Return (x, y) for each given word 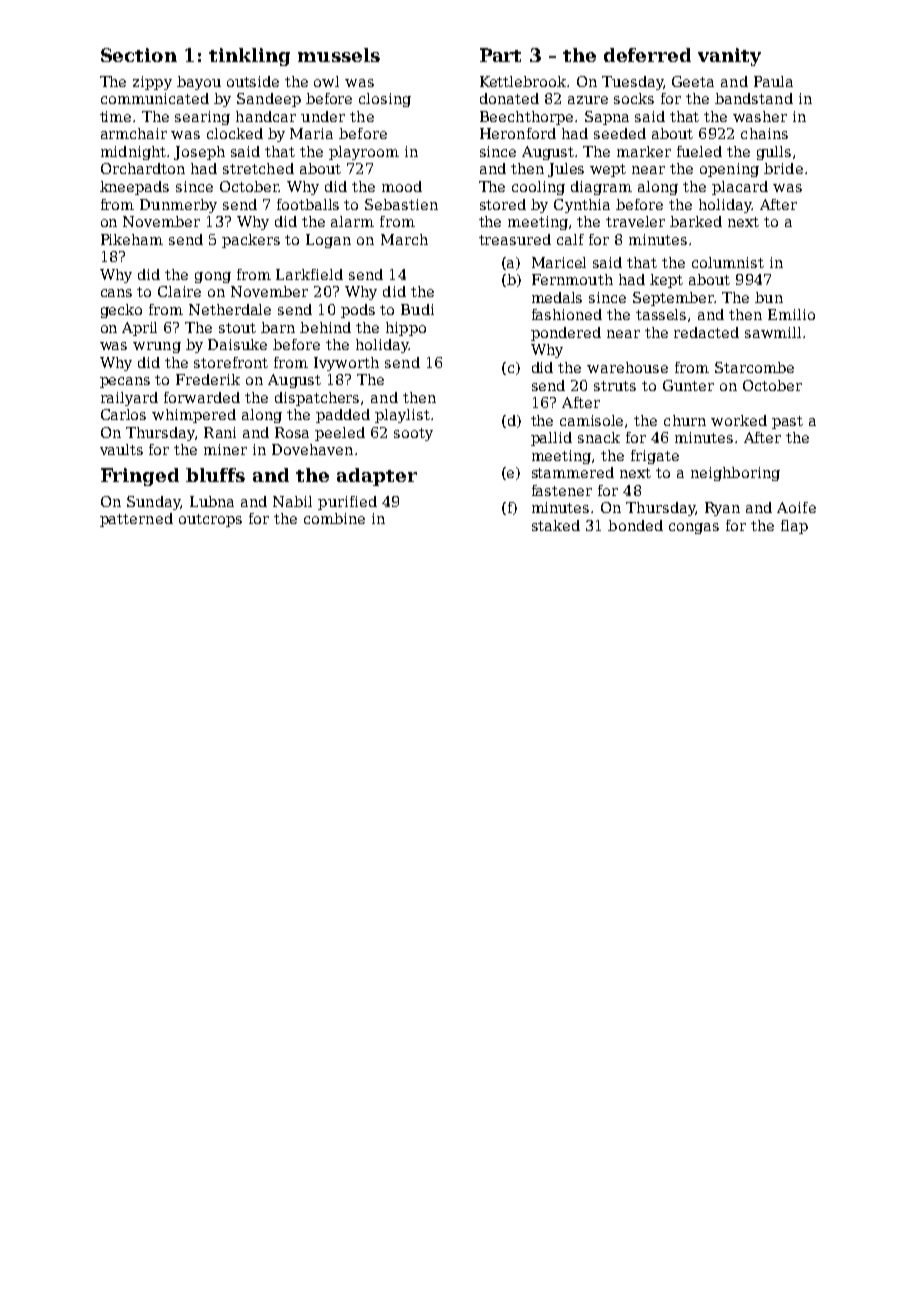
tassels (661, 314)
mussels (339, 55)
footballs (308, 204)
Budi (417, 309)
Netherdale (230, 309)
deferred (647, 55)
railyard (129, 399)
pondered (566, 334)
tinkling (249, 57)
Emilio (791, 314)
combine (334, 518)
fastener (562, 490)
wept (608, 170)
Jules (566, 170)
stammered (573, 472)
